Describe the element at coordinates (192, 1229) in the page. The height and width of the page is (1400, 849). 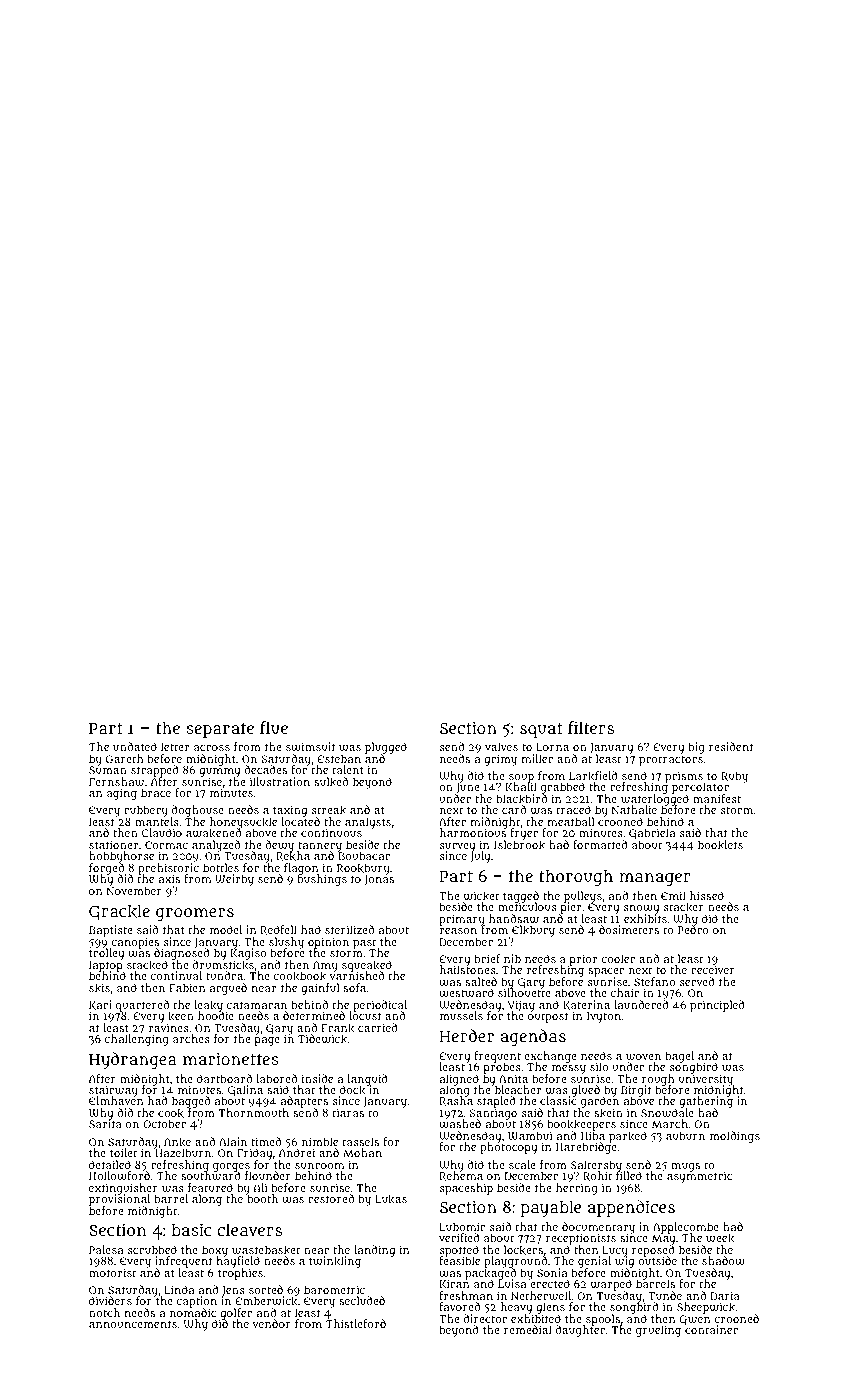
I see `basic` at that location.
